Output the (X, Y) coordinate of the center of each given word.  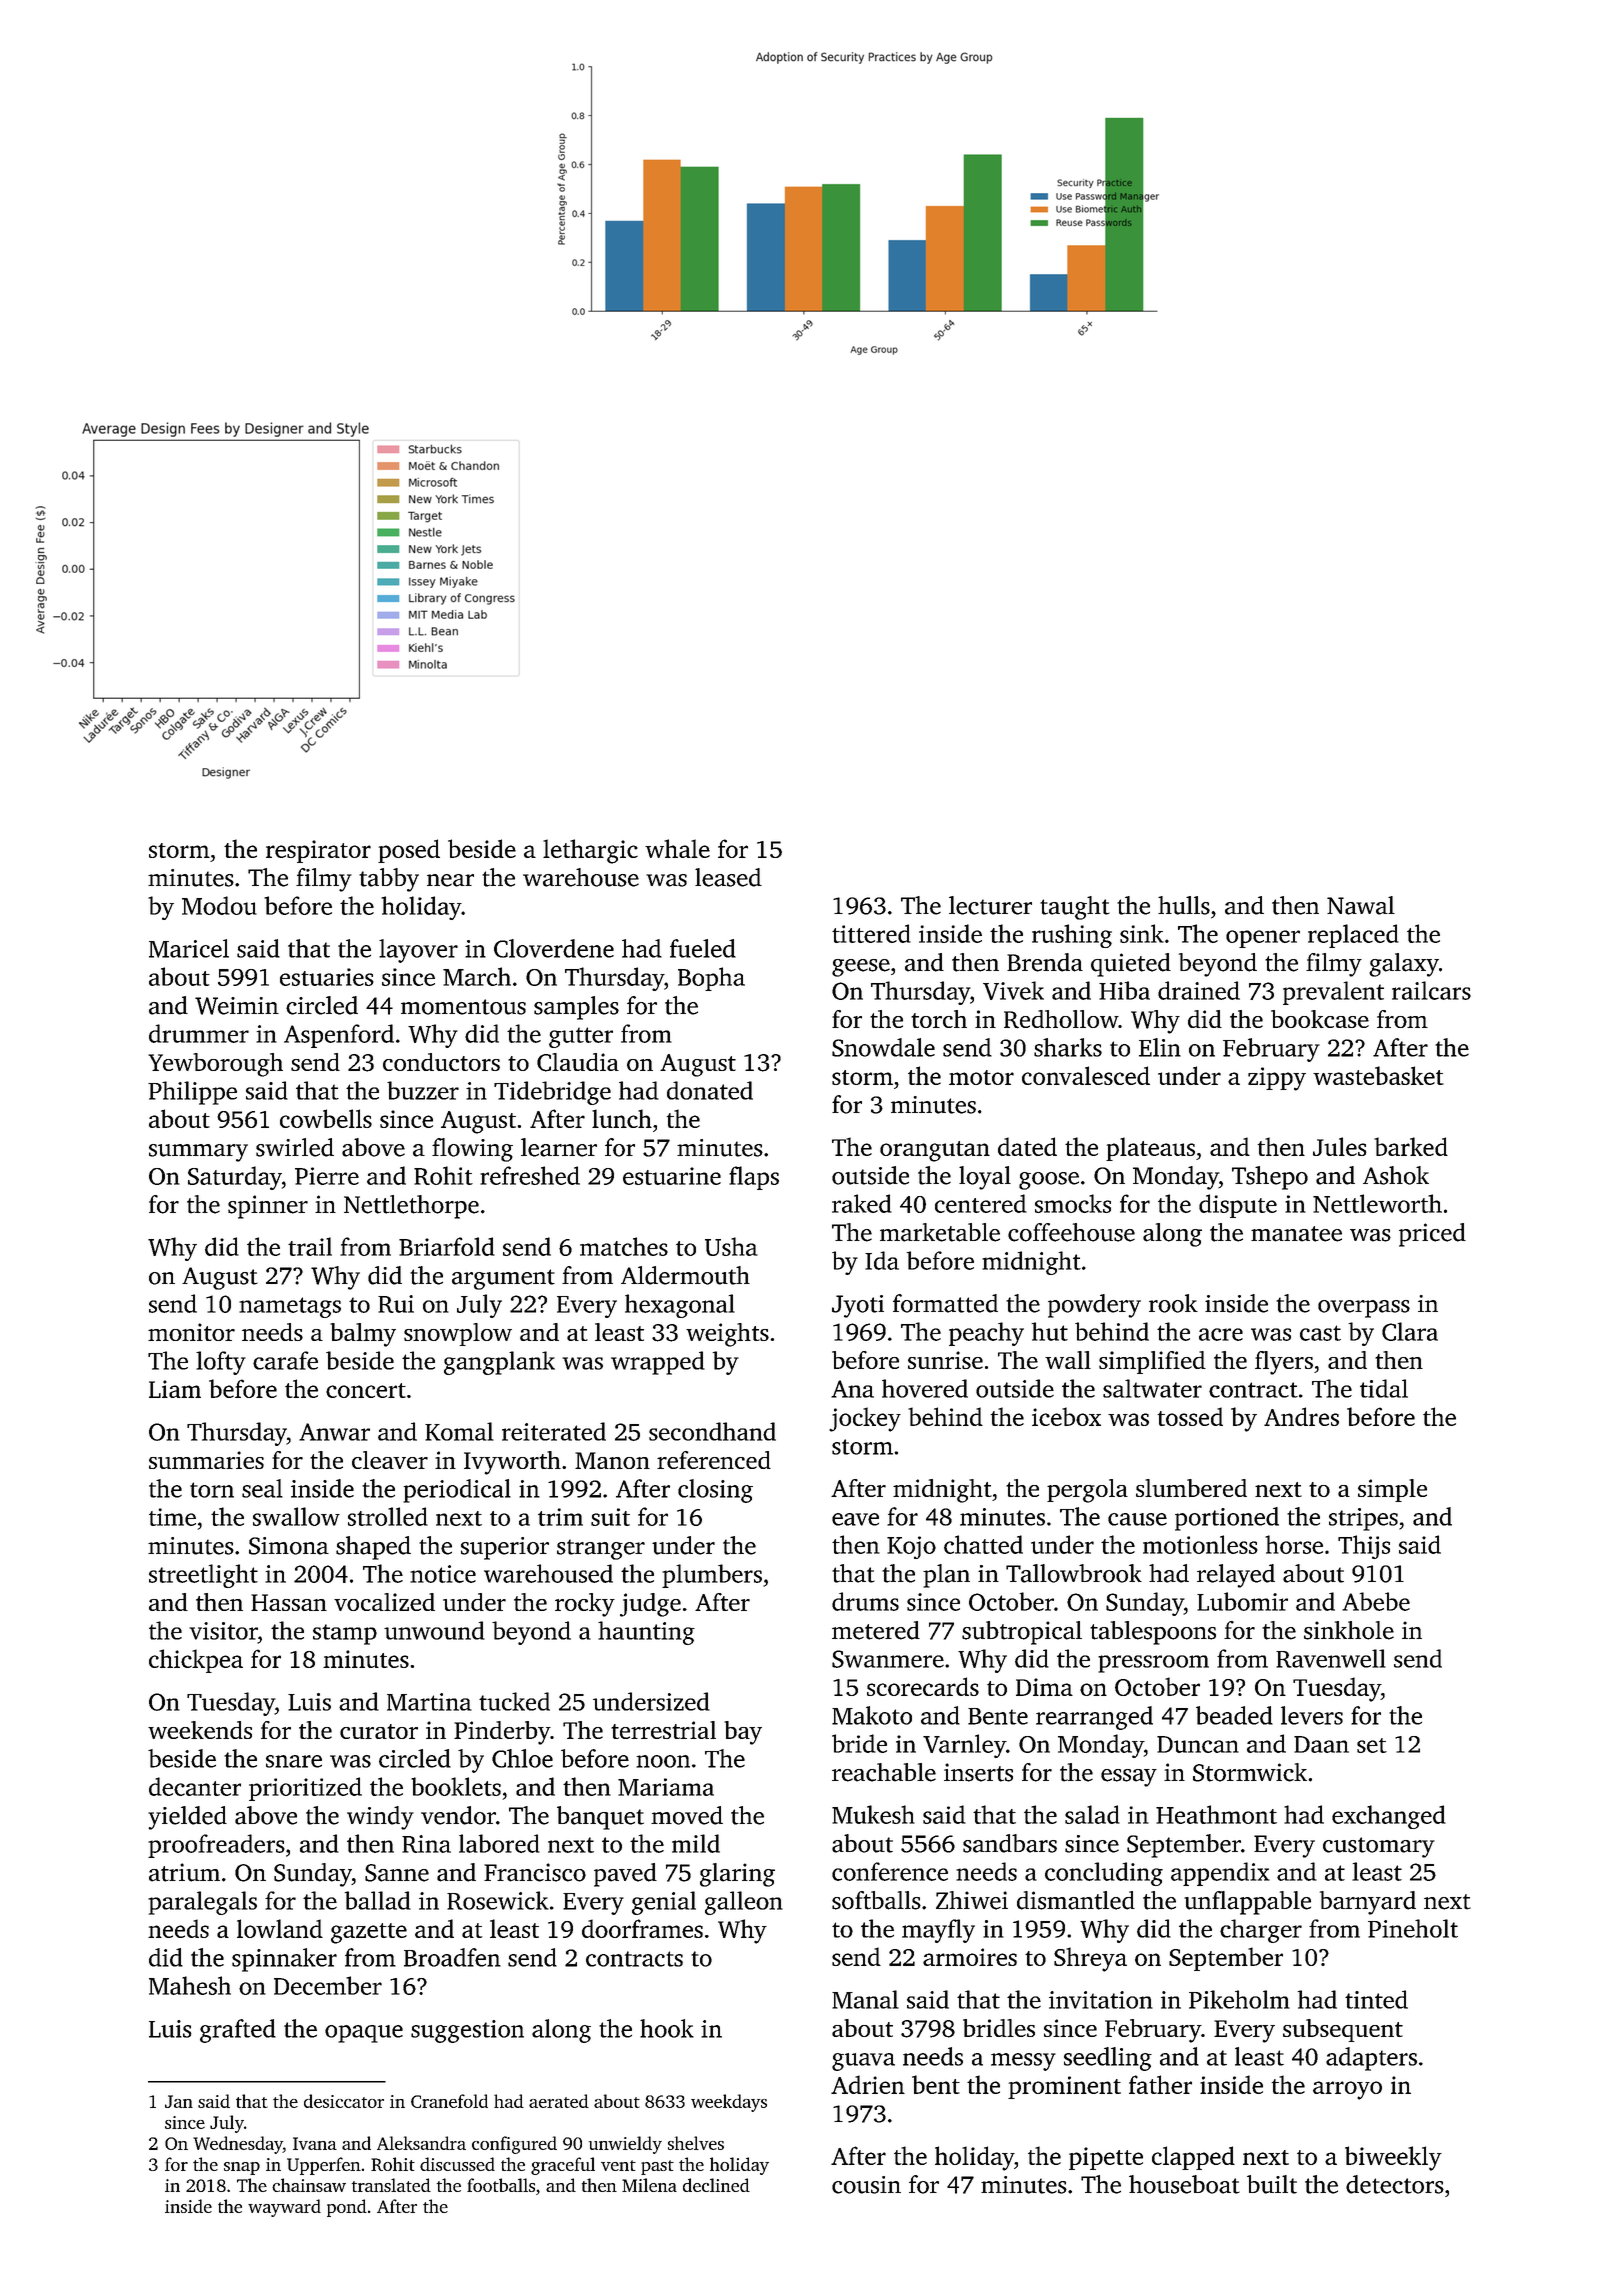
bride (859, 1743)
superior (505, 1548)
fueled (703, 948)
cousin (866, 2185)
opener (1263, 939)
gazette (369, 1933)
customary (1379, 1847)
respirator (318, 851)
